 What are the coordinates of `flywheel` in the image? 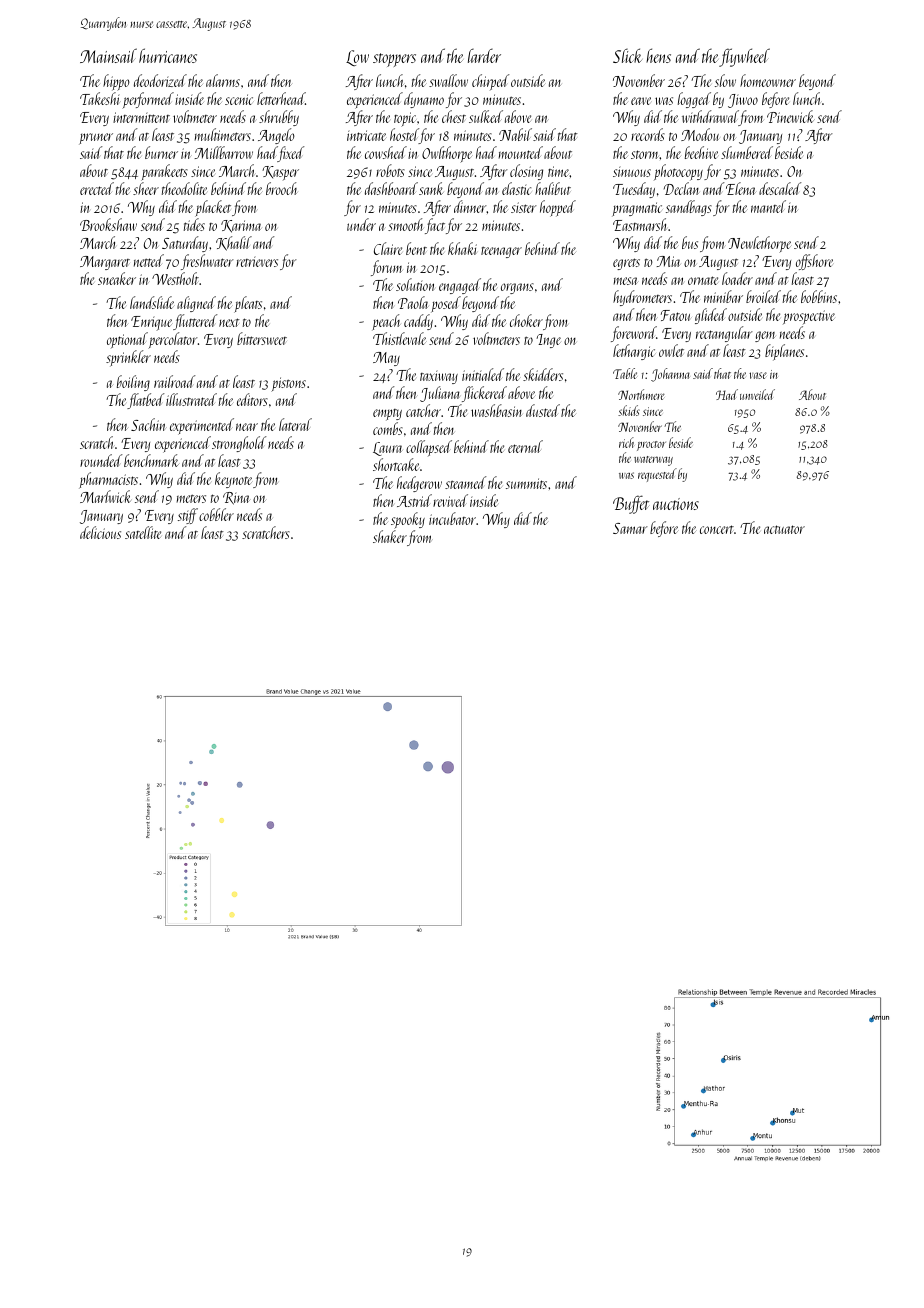 It's located at (744, 57).
